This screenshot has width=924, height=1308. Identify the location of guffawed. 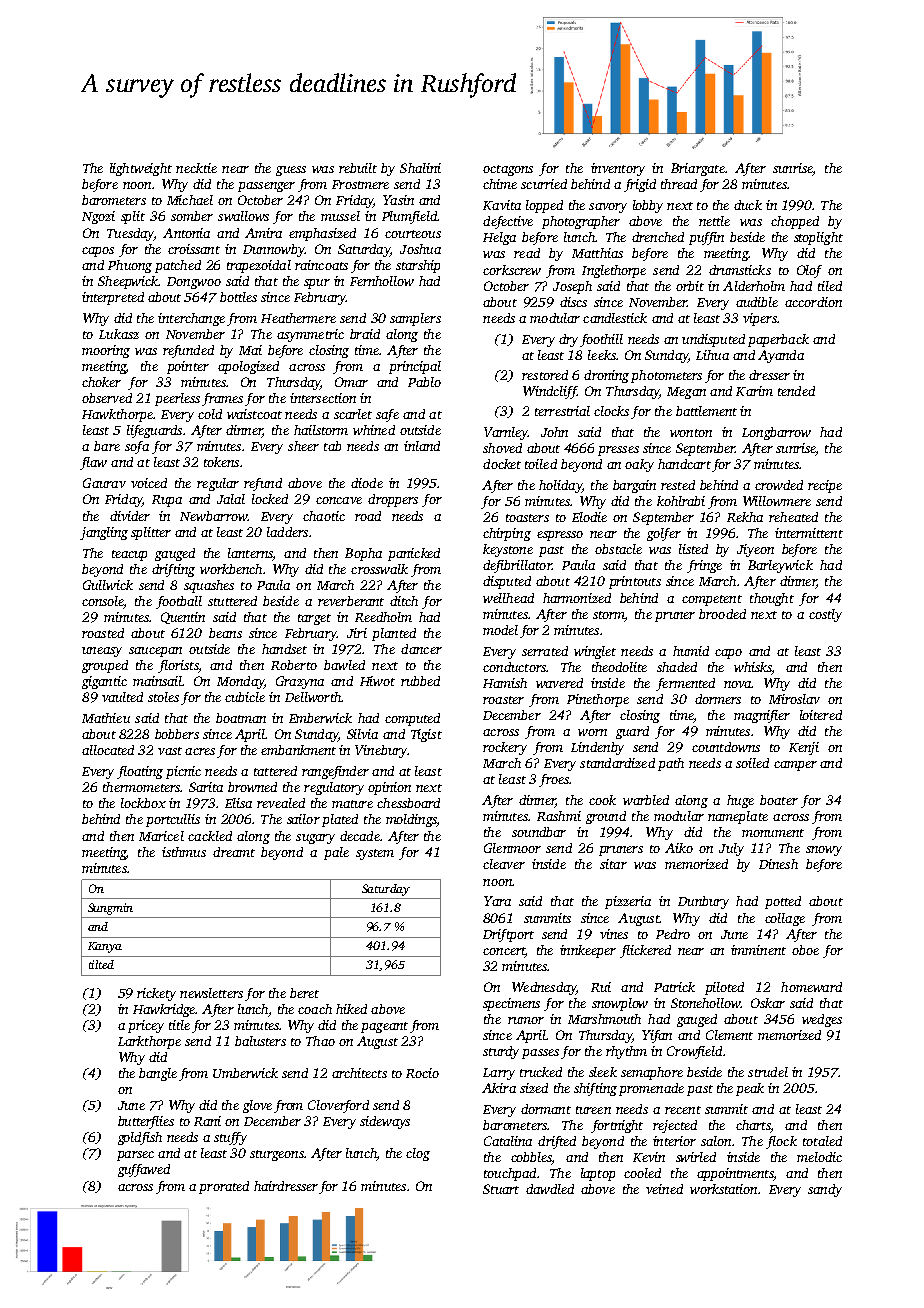
(144, 1170).
